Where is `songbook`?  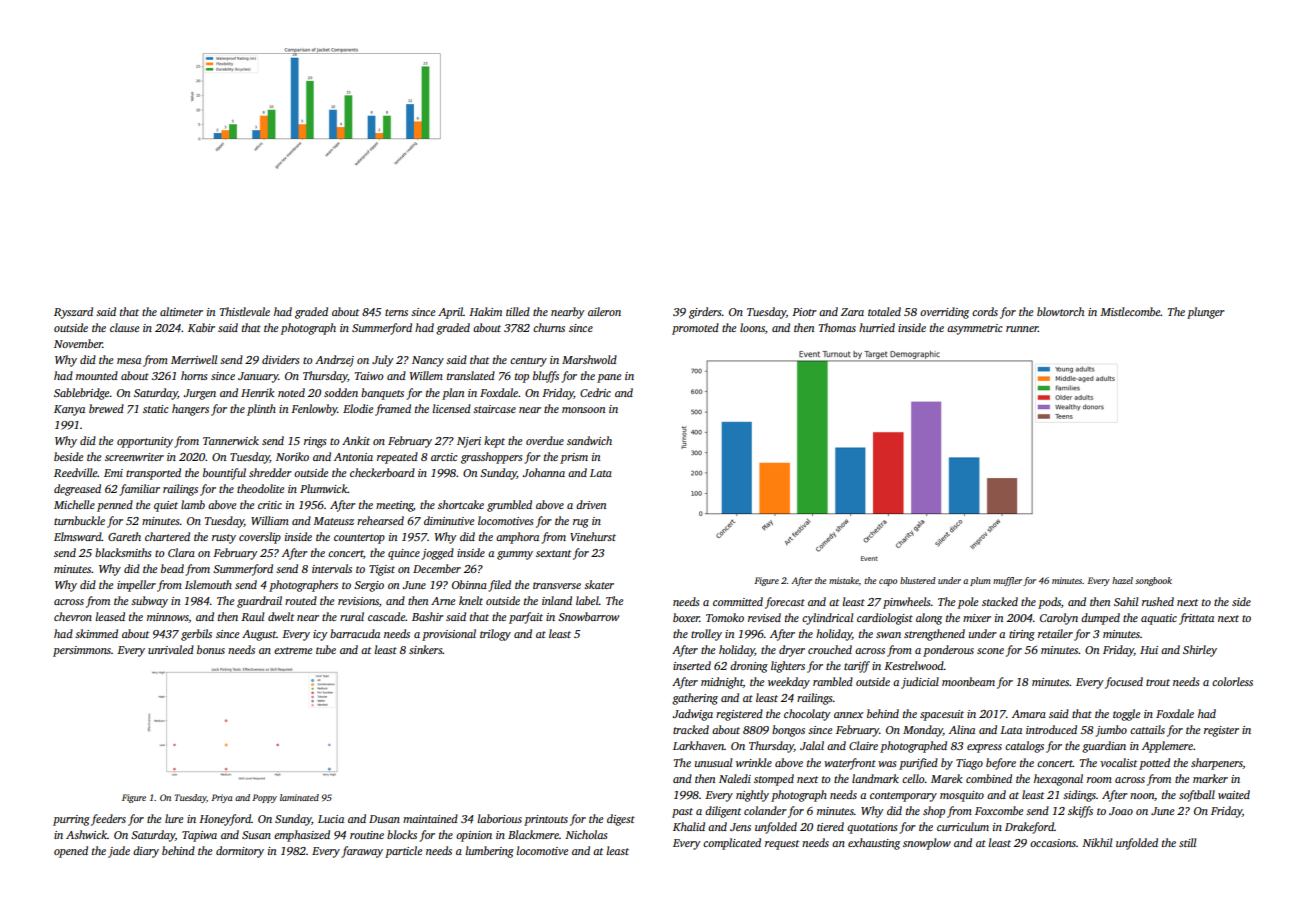
songbook is located at coordinates (1153, 581).
